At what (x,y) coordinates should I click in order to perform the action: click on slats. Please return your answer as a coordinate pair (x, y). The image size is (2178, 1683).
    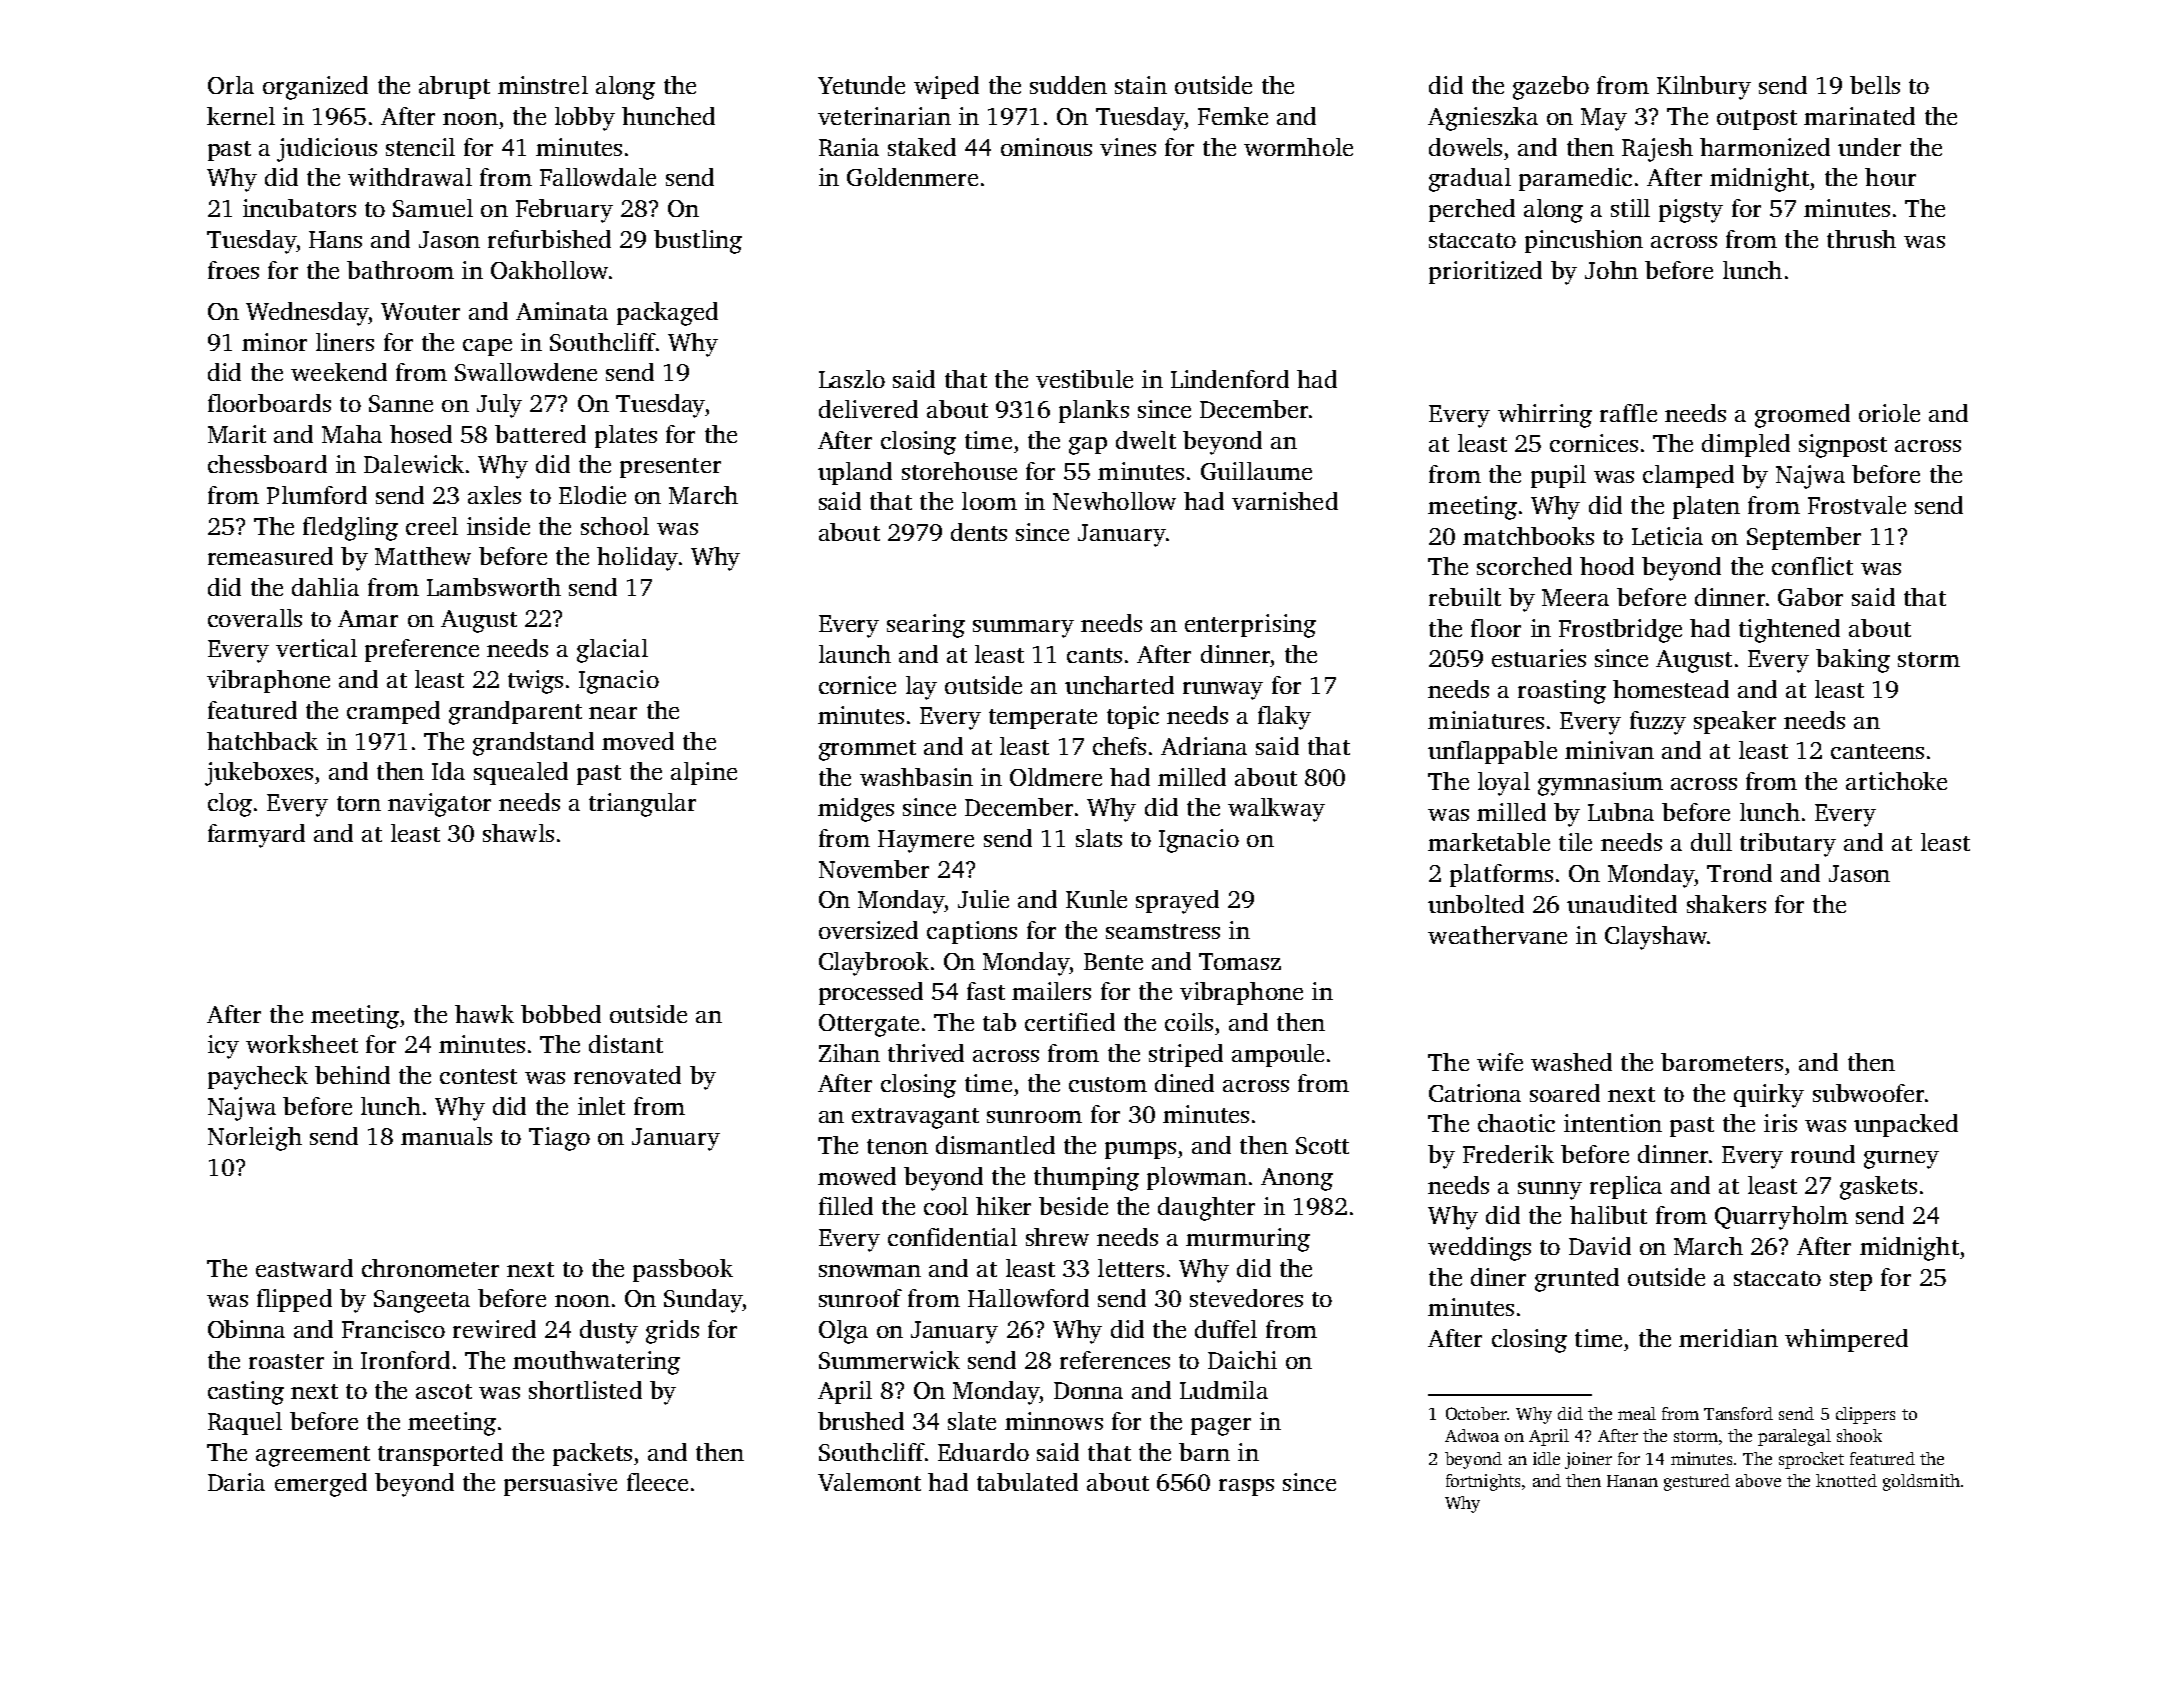
    Looking at the image, I should click on (1099, 838).
